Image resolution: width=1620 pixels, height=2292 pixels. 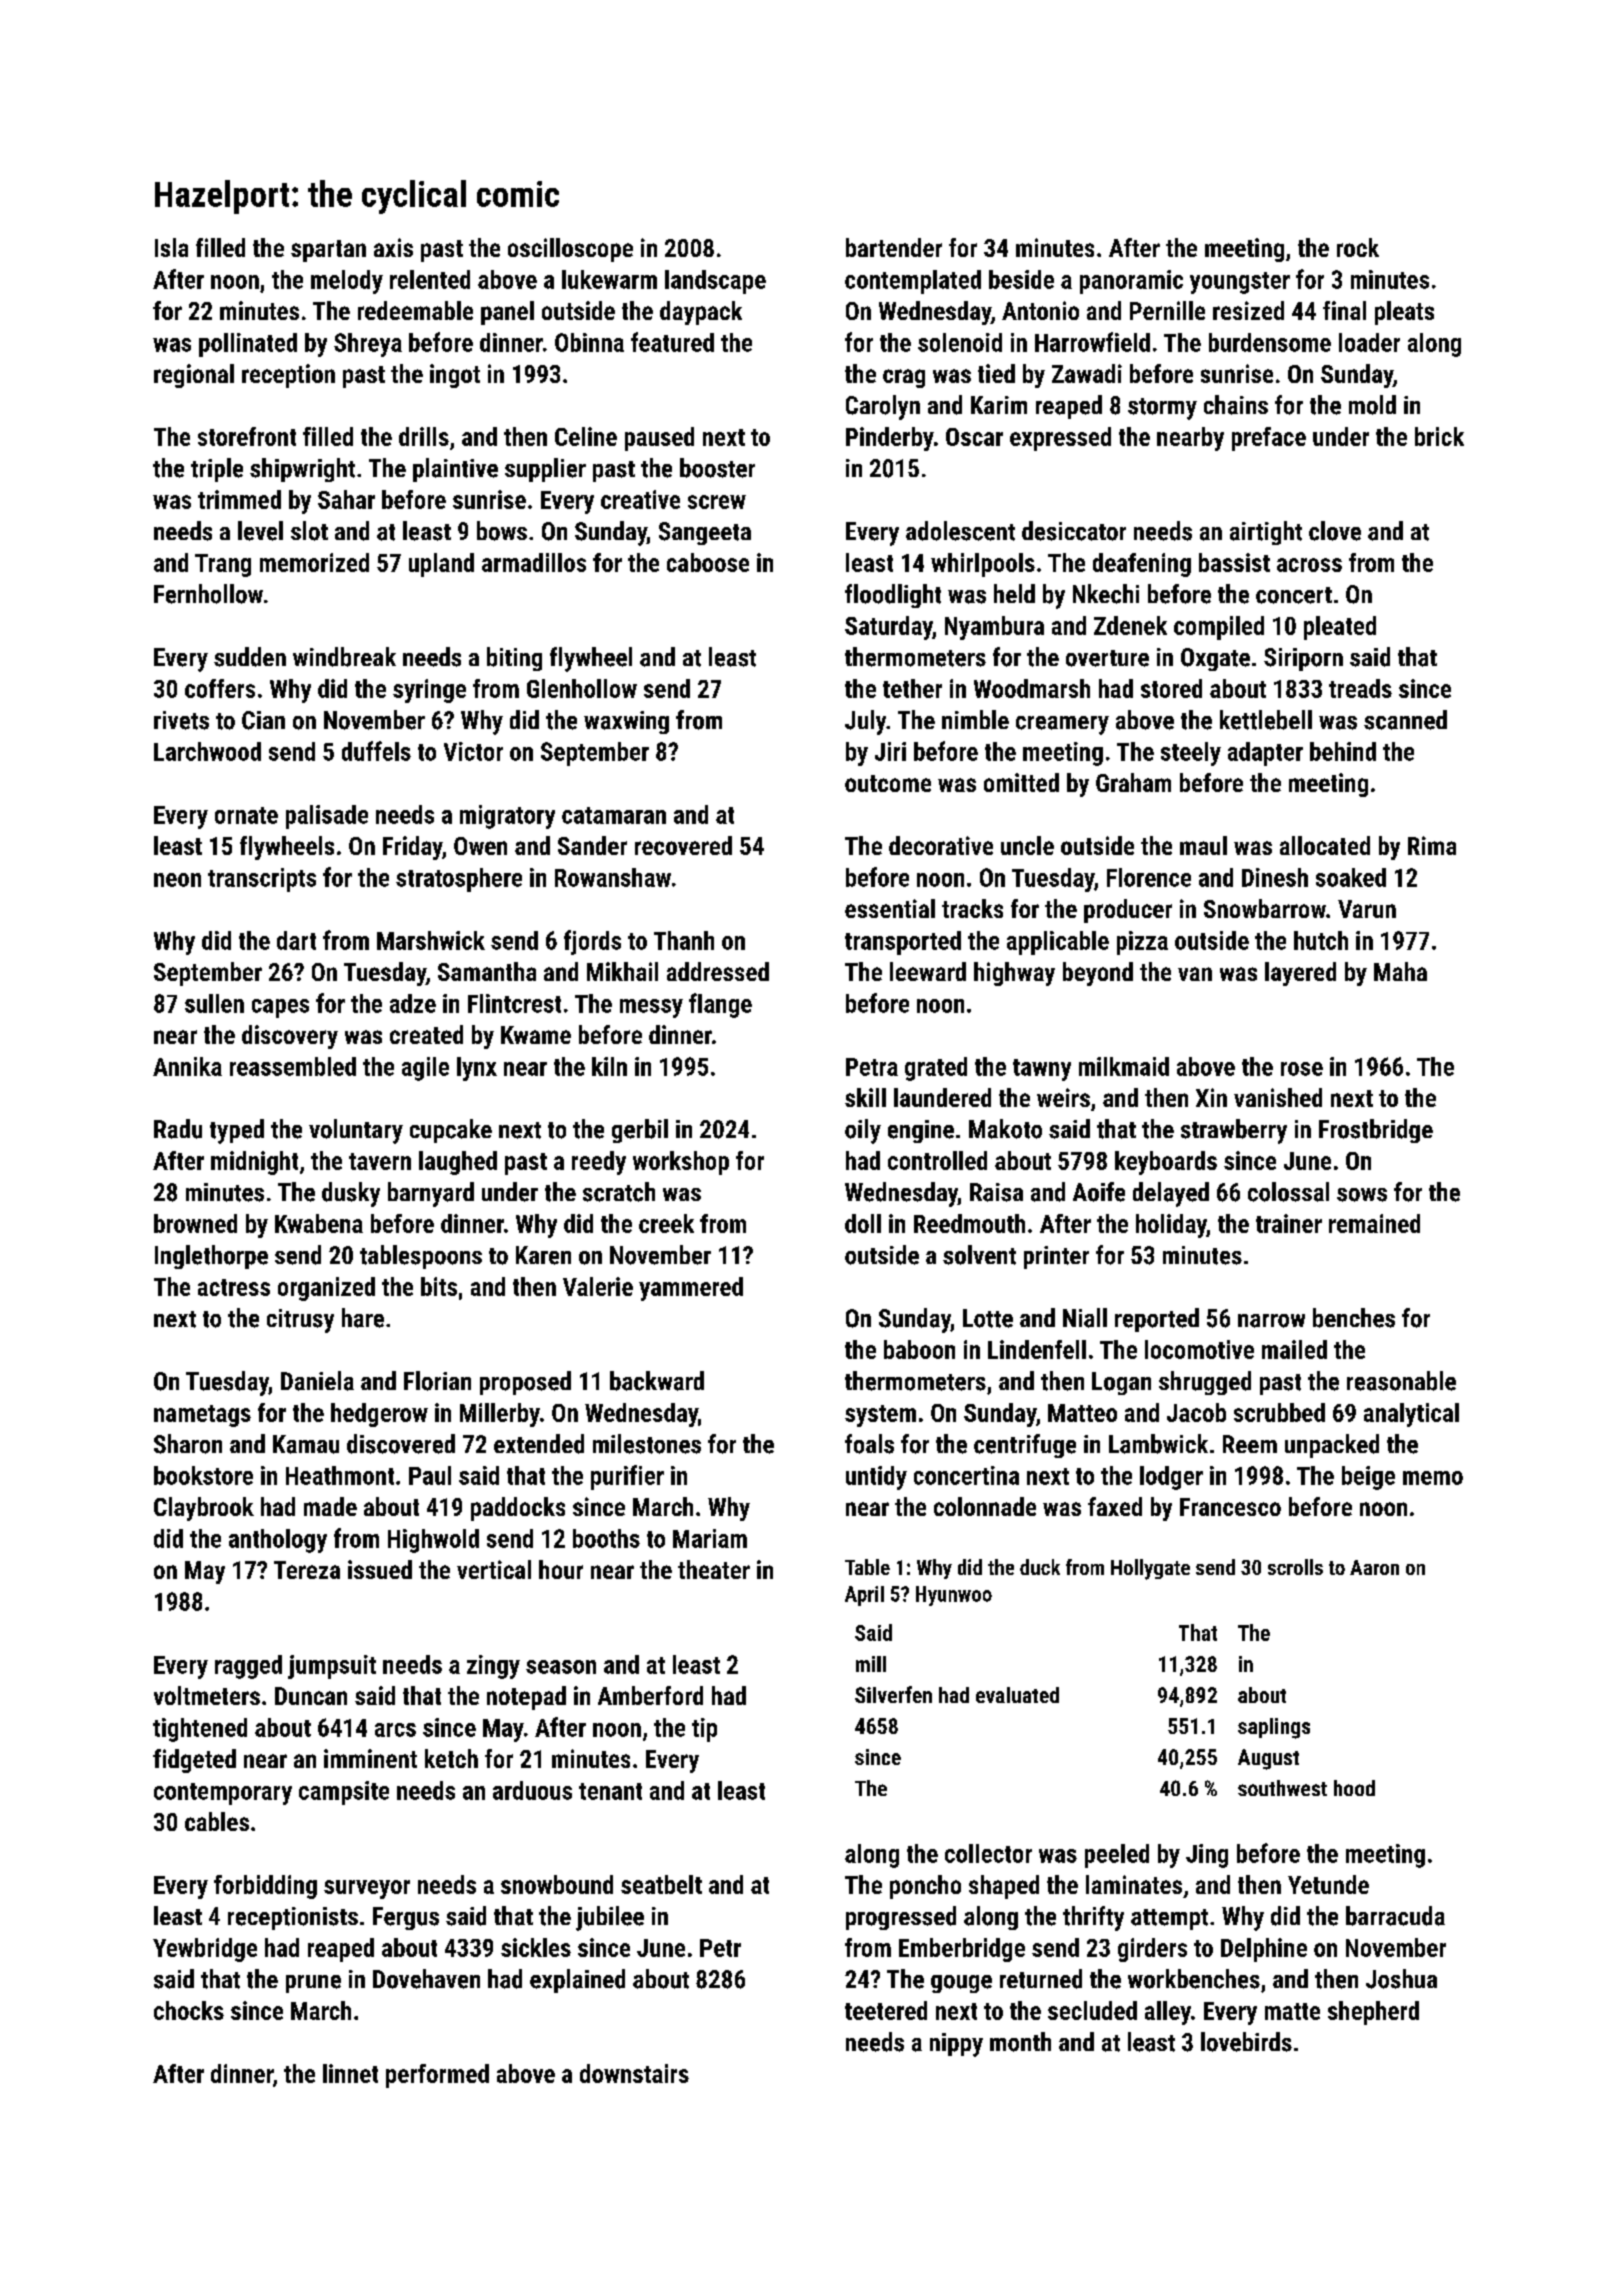 I want to click on chains, so click(x=1236, y=405).
